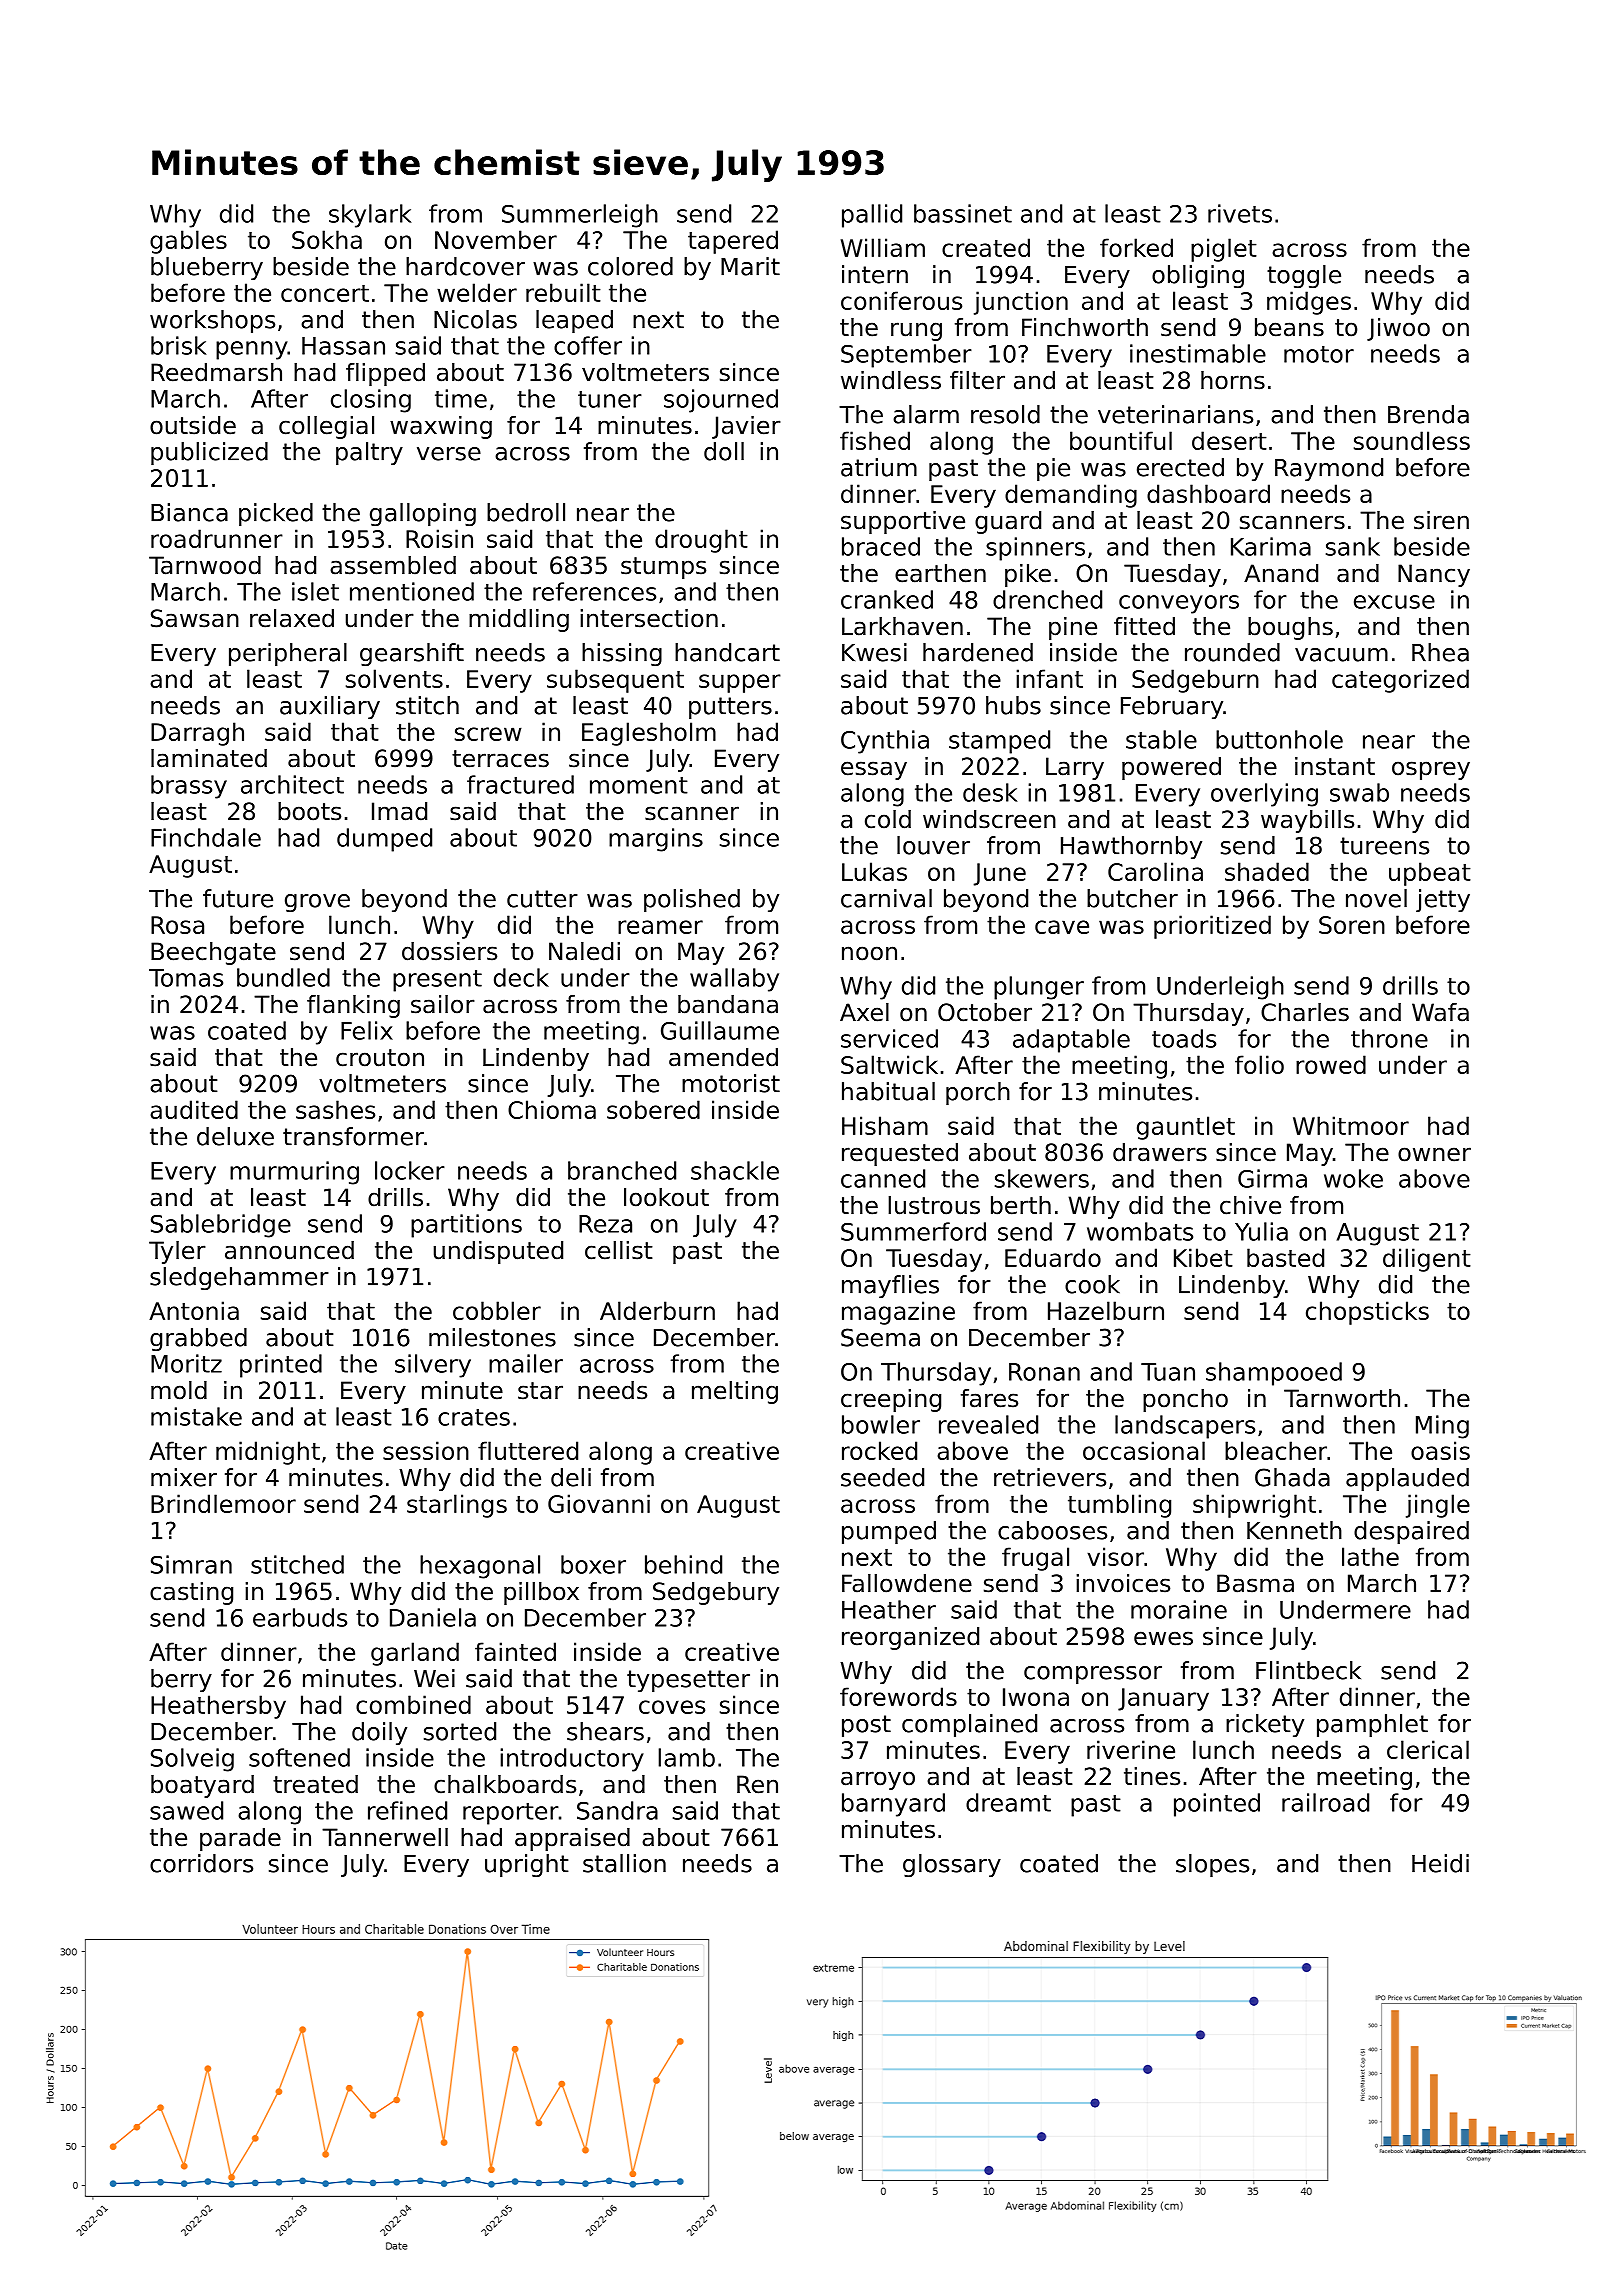 The width and height of the document is (1620, 2292). What do you see at coordinates (221, 1226) in the document?
I see `Sablebridge` at bounding box center [221, 1226].
